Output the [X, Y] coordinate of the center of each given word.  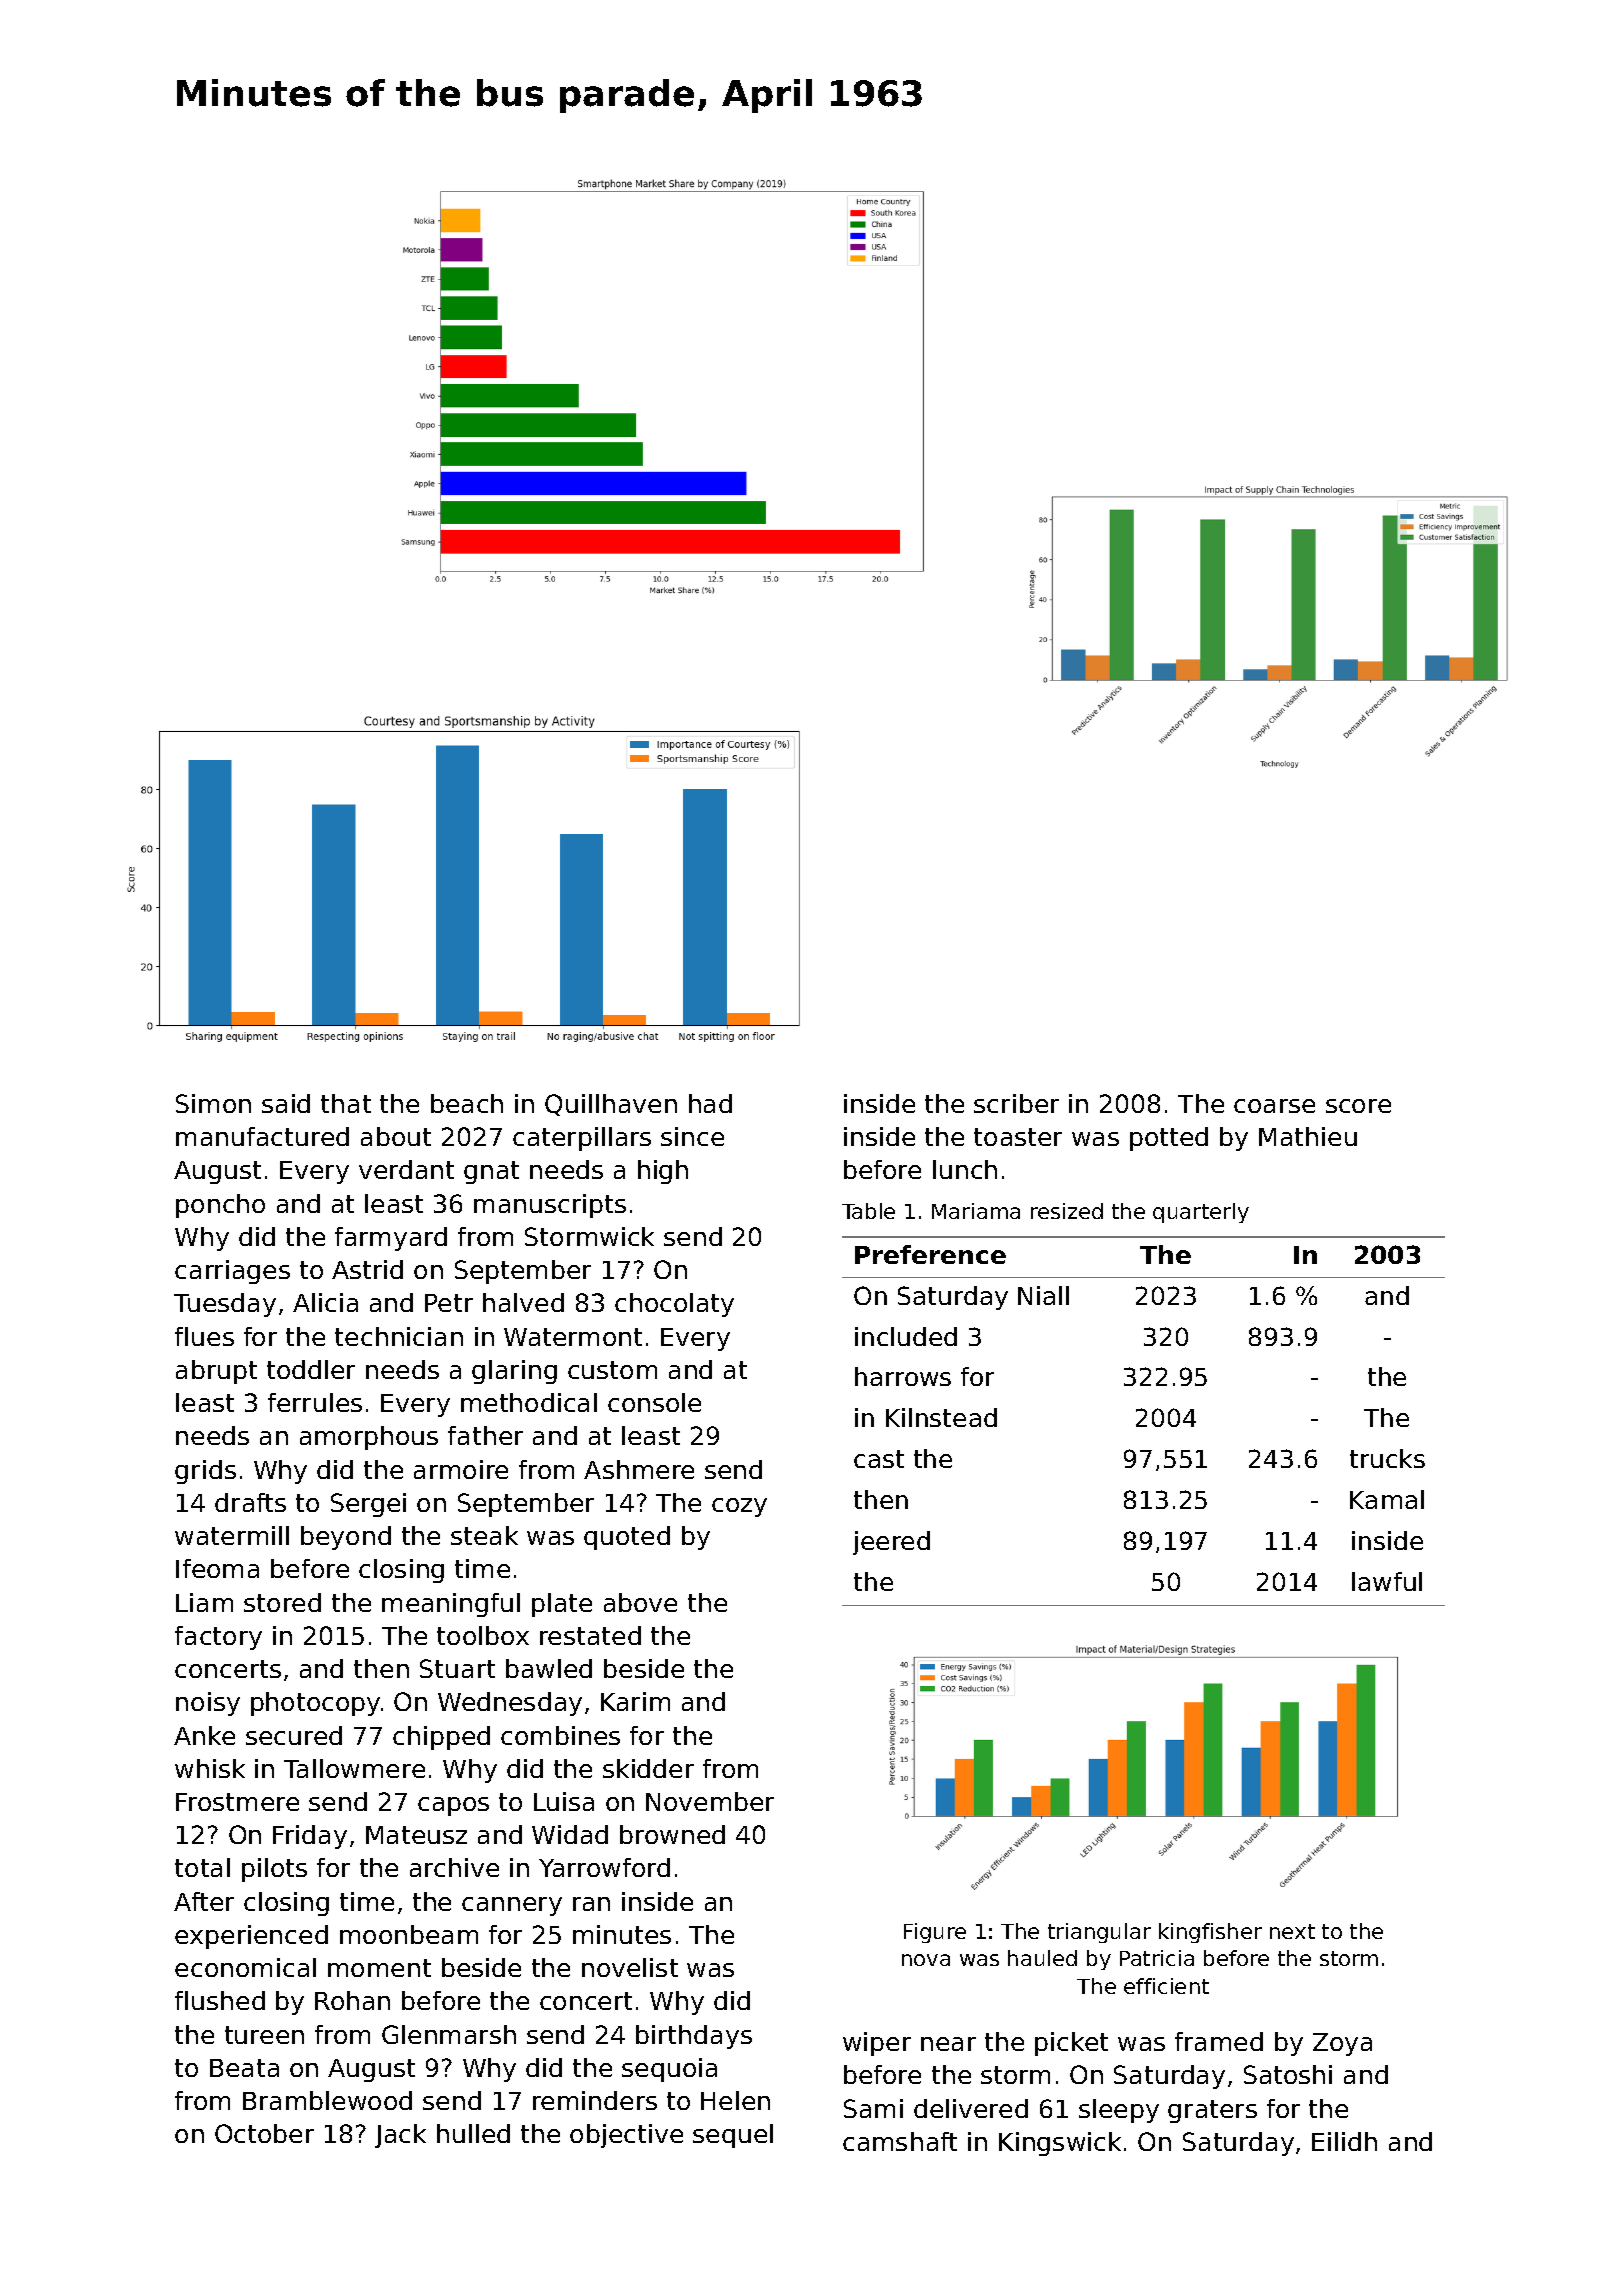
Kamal [1387, 1499]
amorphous [369, 1438]
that [346, 1103]
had [710, 1103]
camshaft [900, 2141]
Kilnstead [941, 1417]
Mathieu [1308, 1136]
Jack [400, 2136]
